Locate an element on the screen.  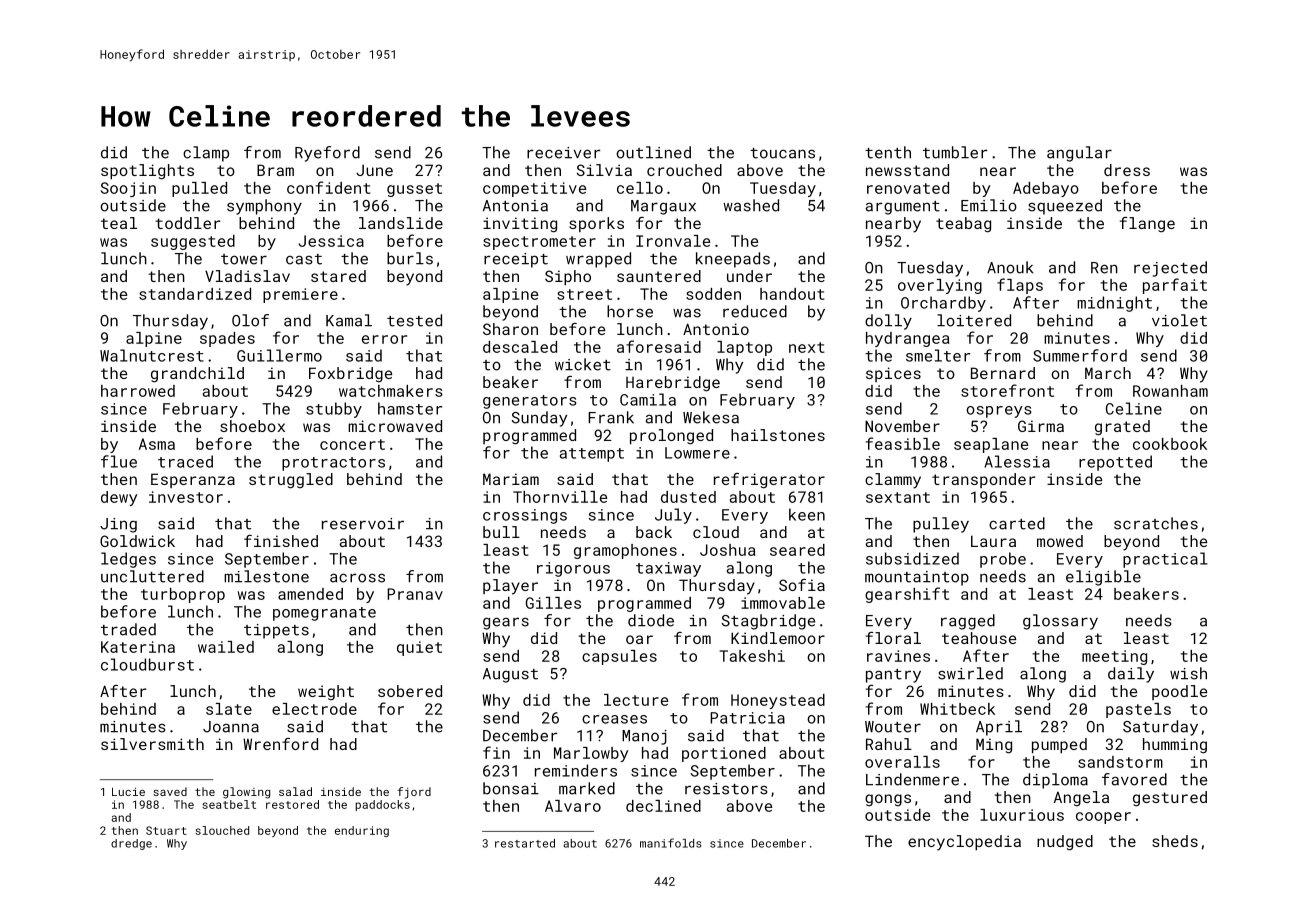
dredge is located at coordinates (131, 844).
